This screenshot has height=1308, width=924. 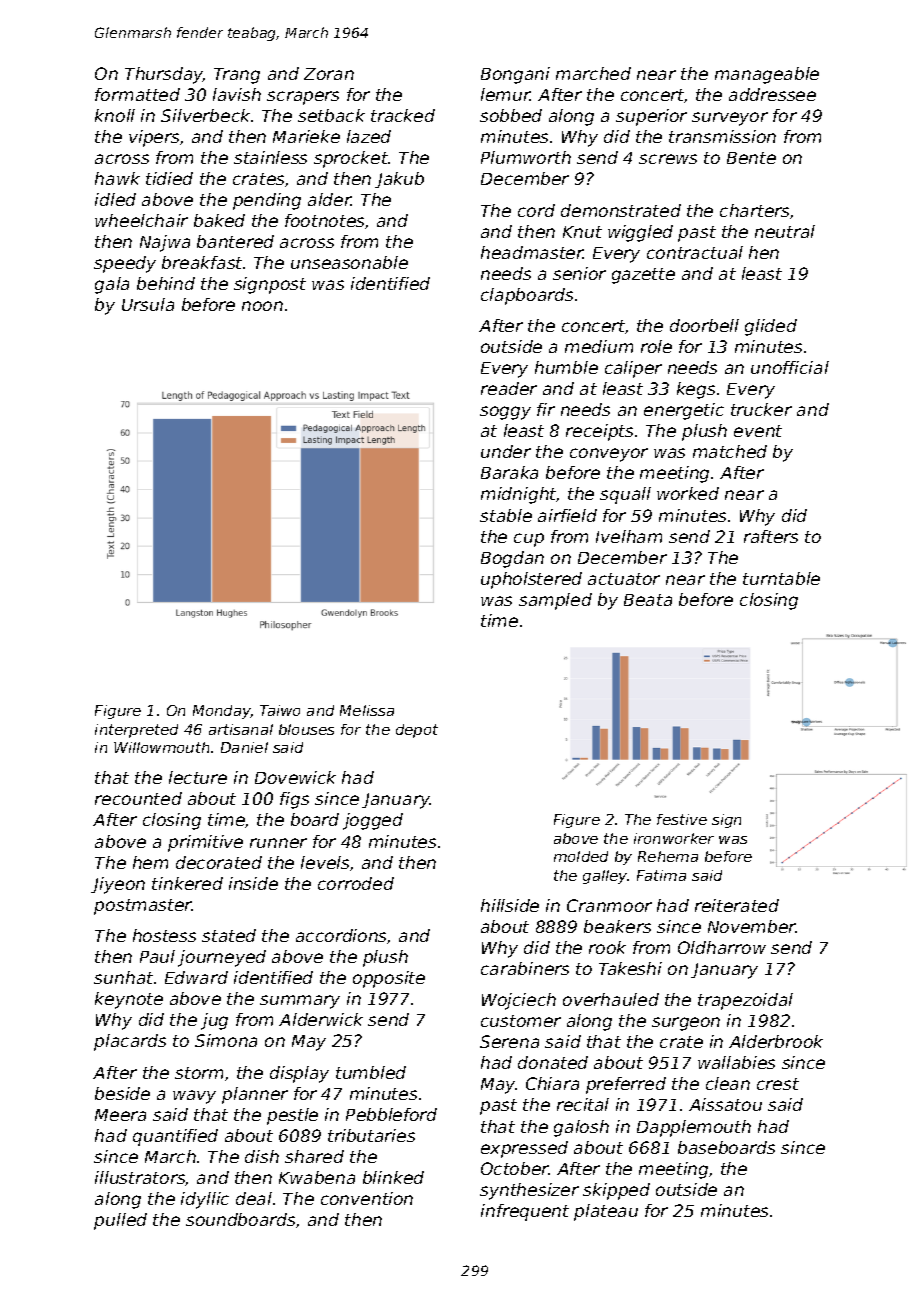 I want to click on neutral, so click(x=785, y=231).
